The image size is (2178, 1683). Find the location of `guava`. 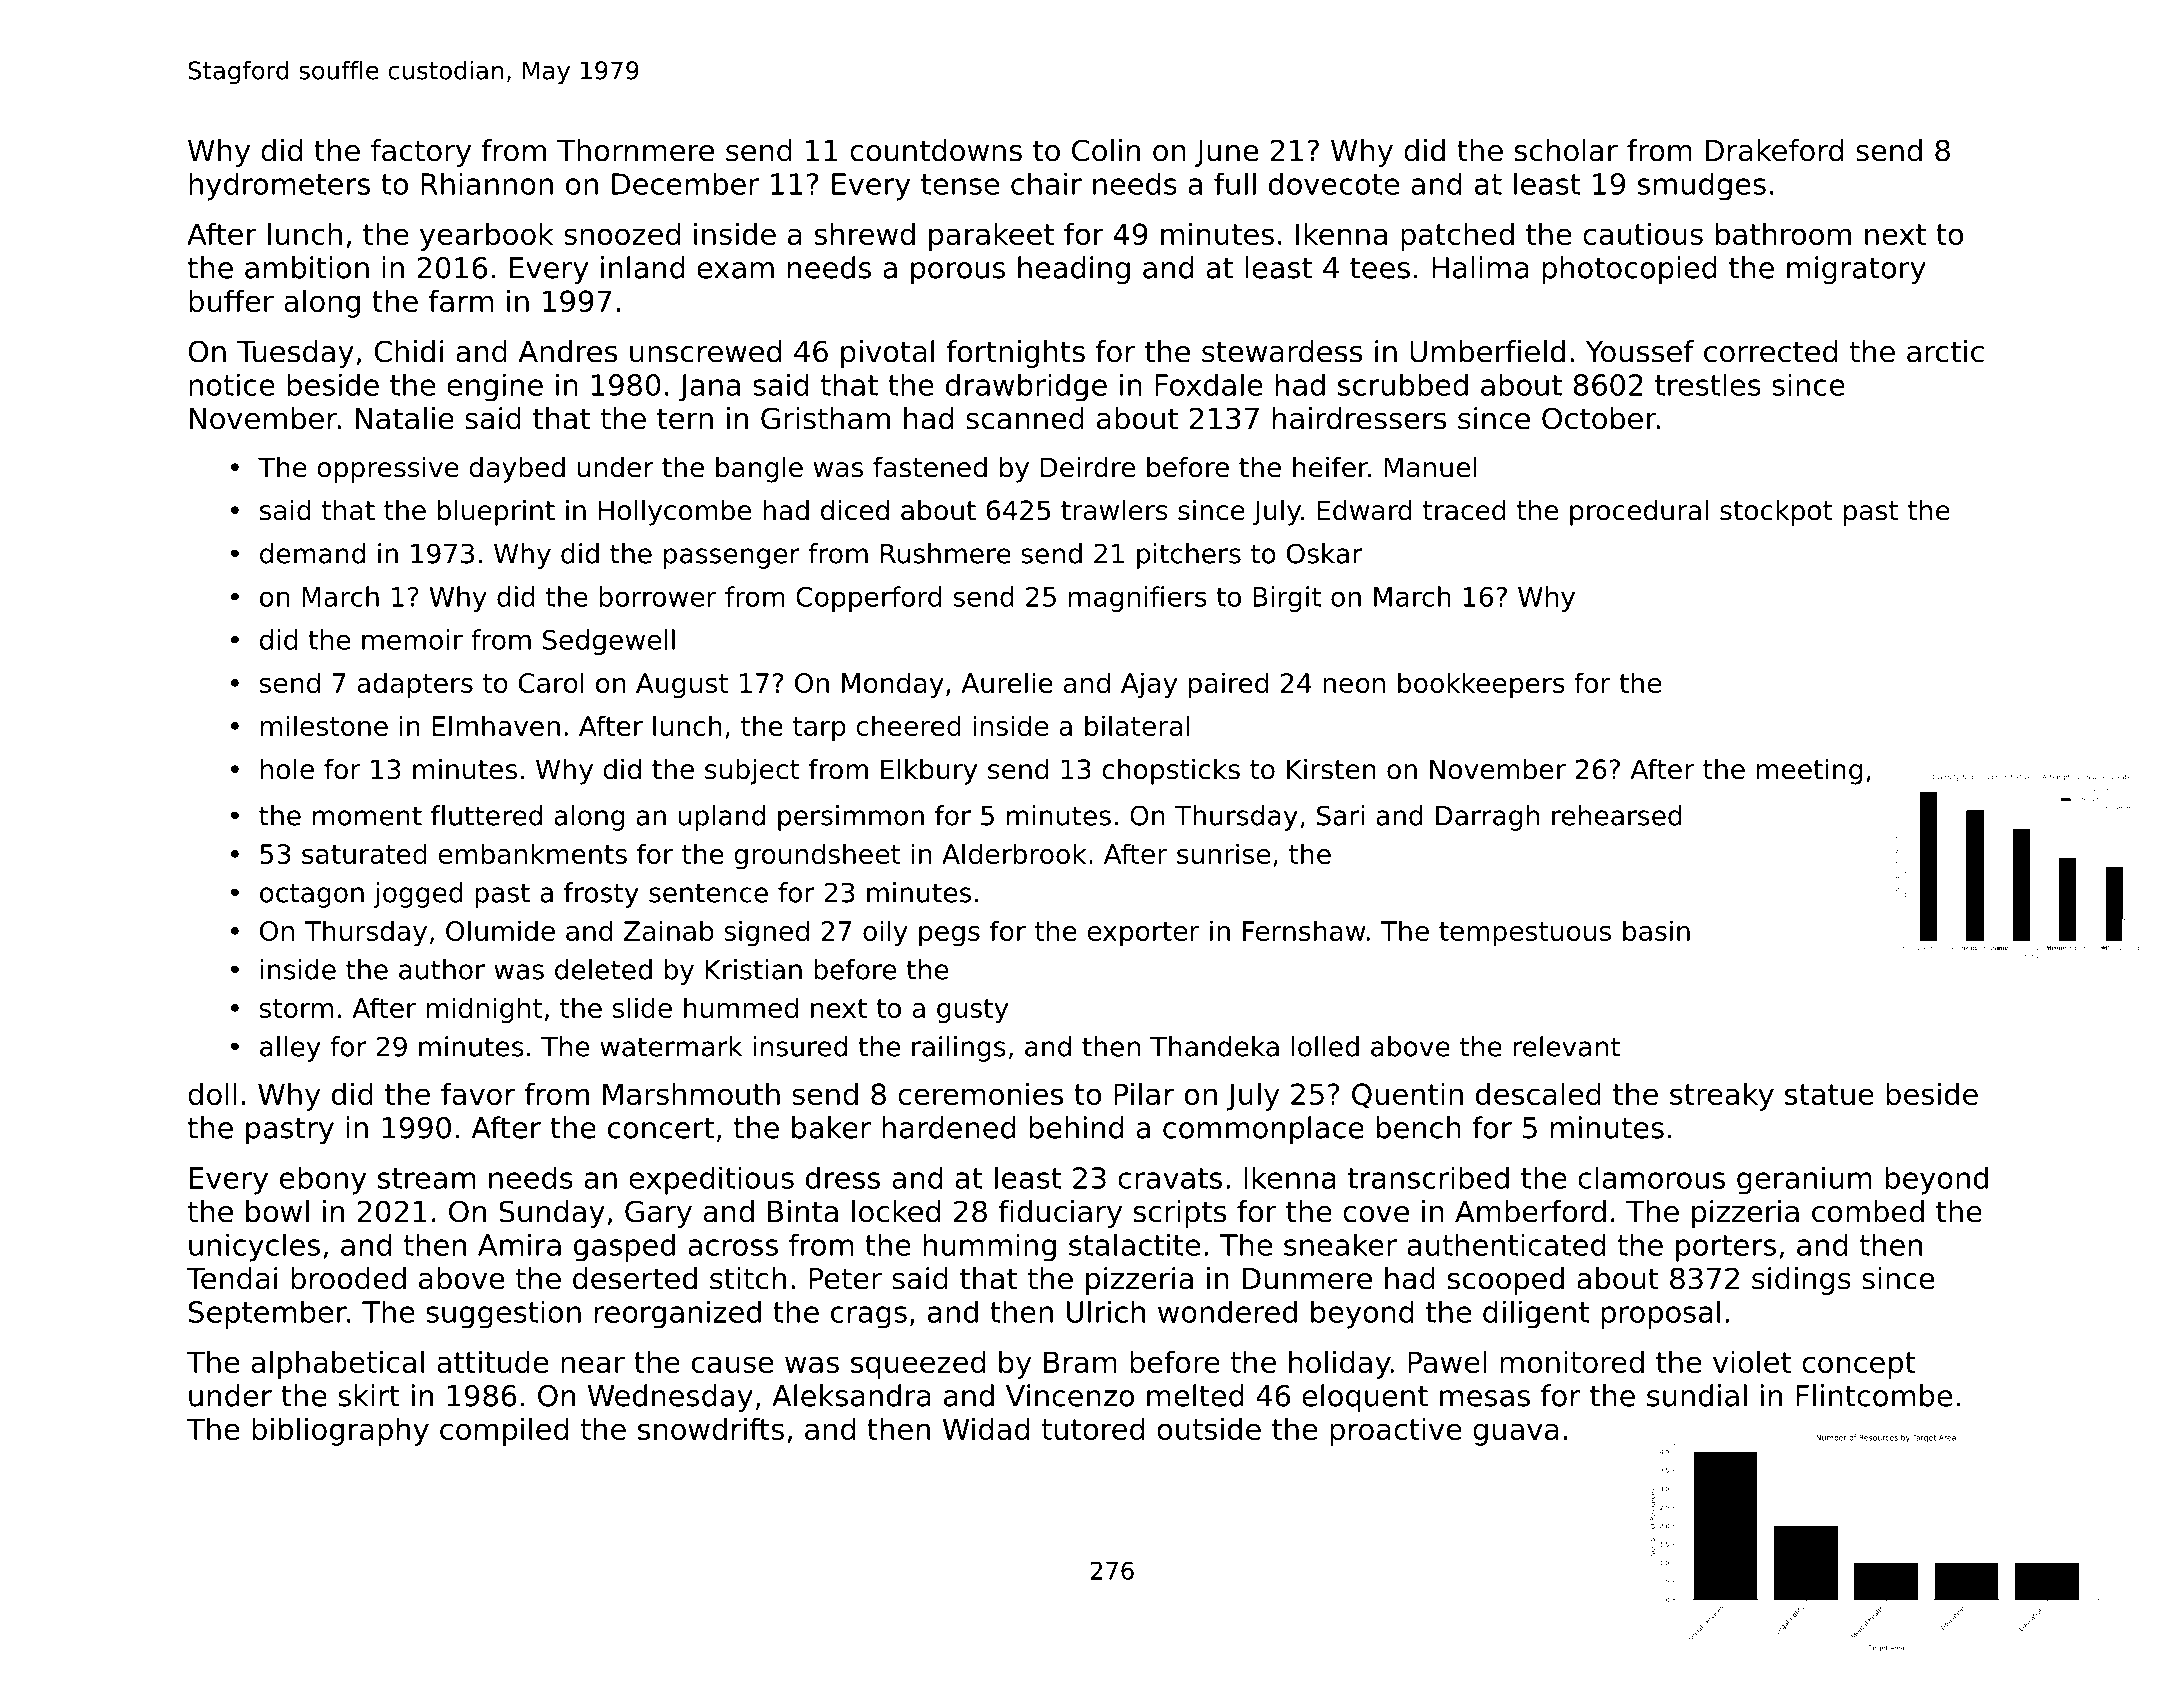

guava is located at coordinates (1516, 1434).
